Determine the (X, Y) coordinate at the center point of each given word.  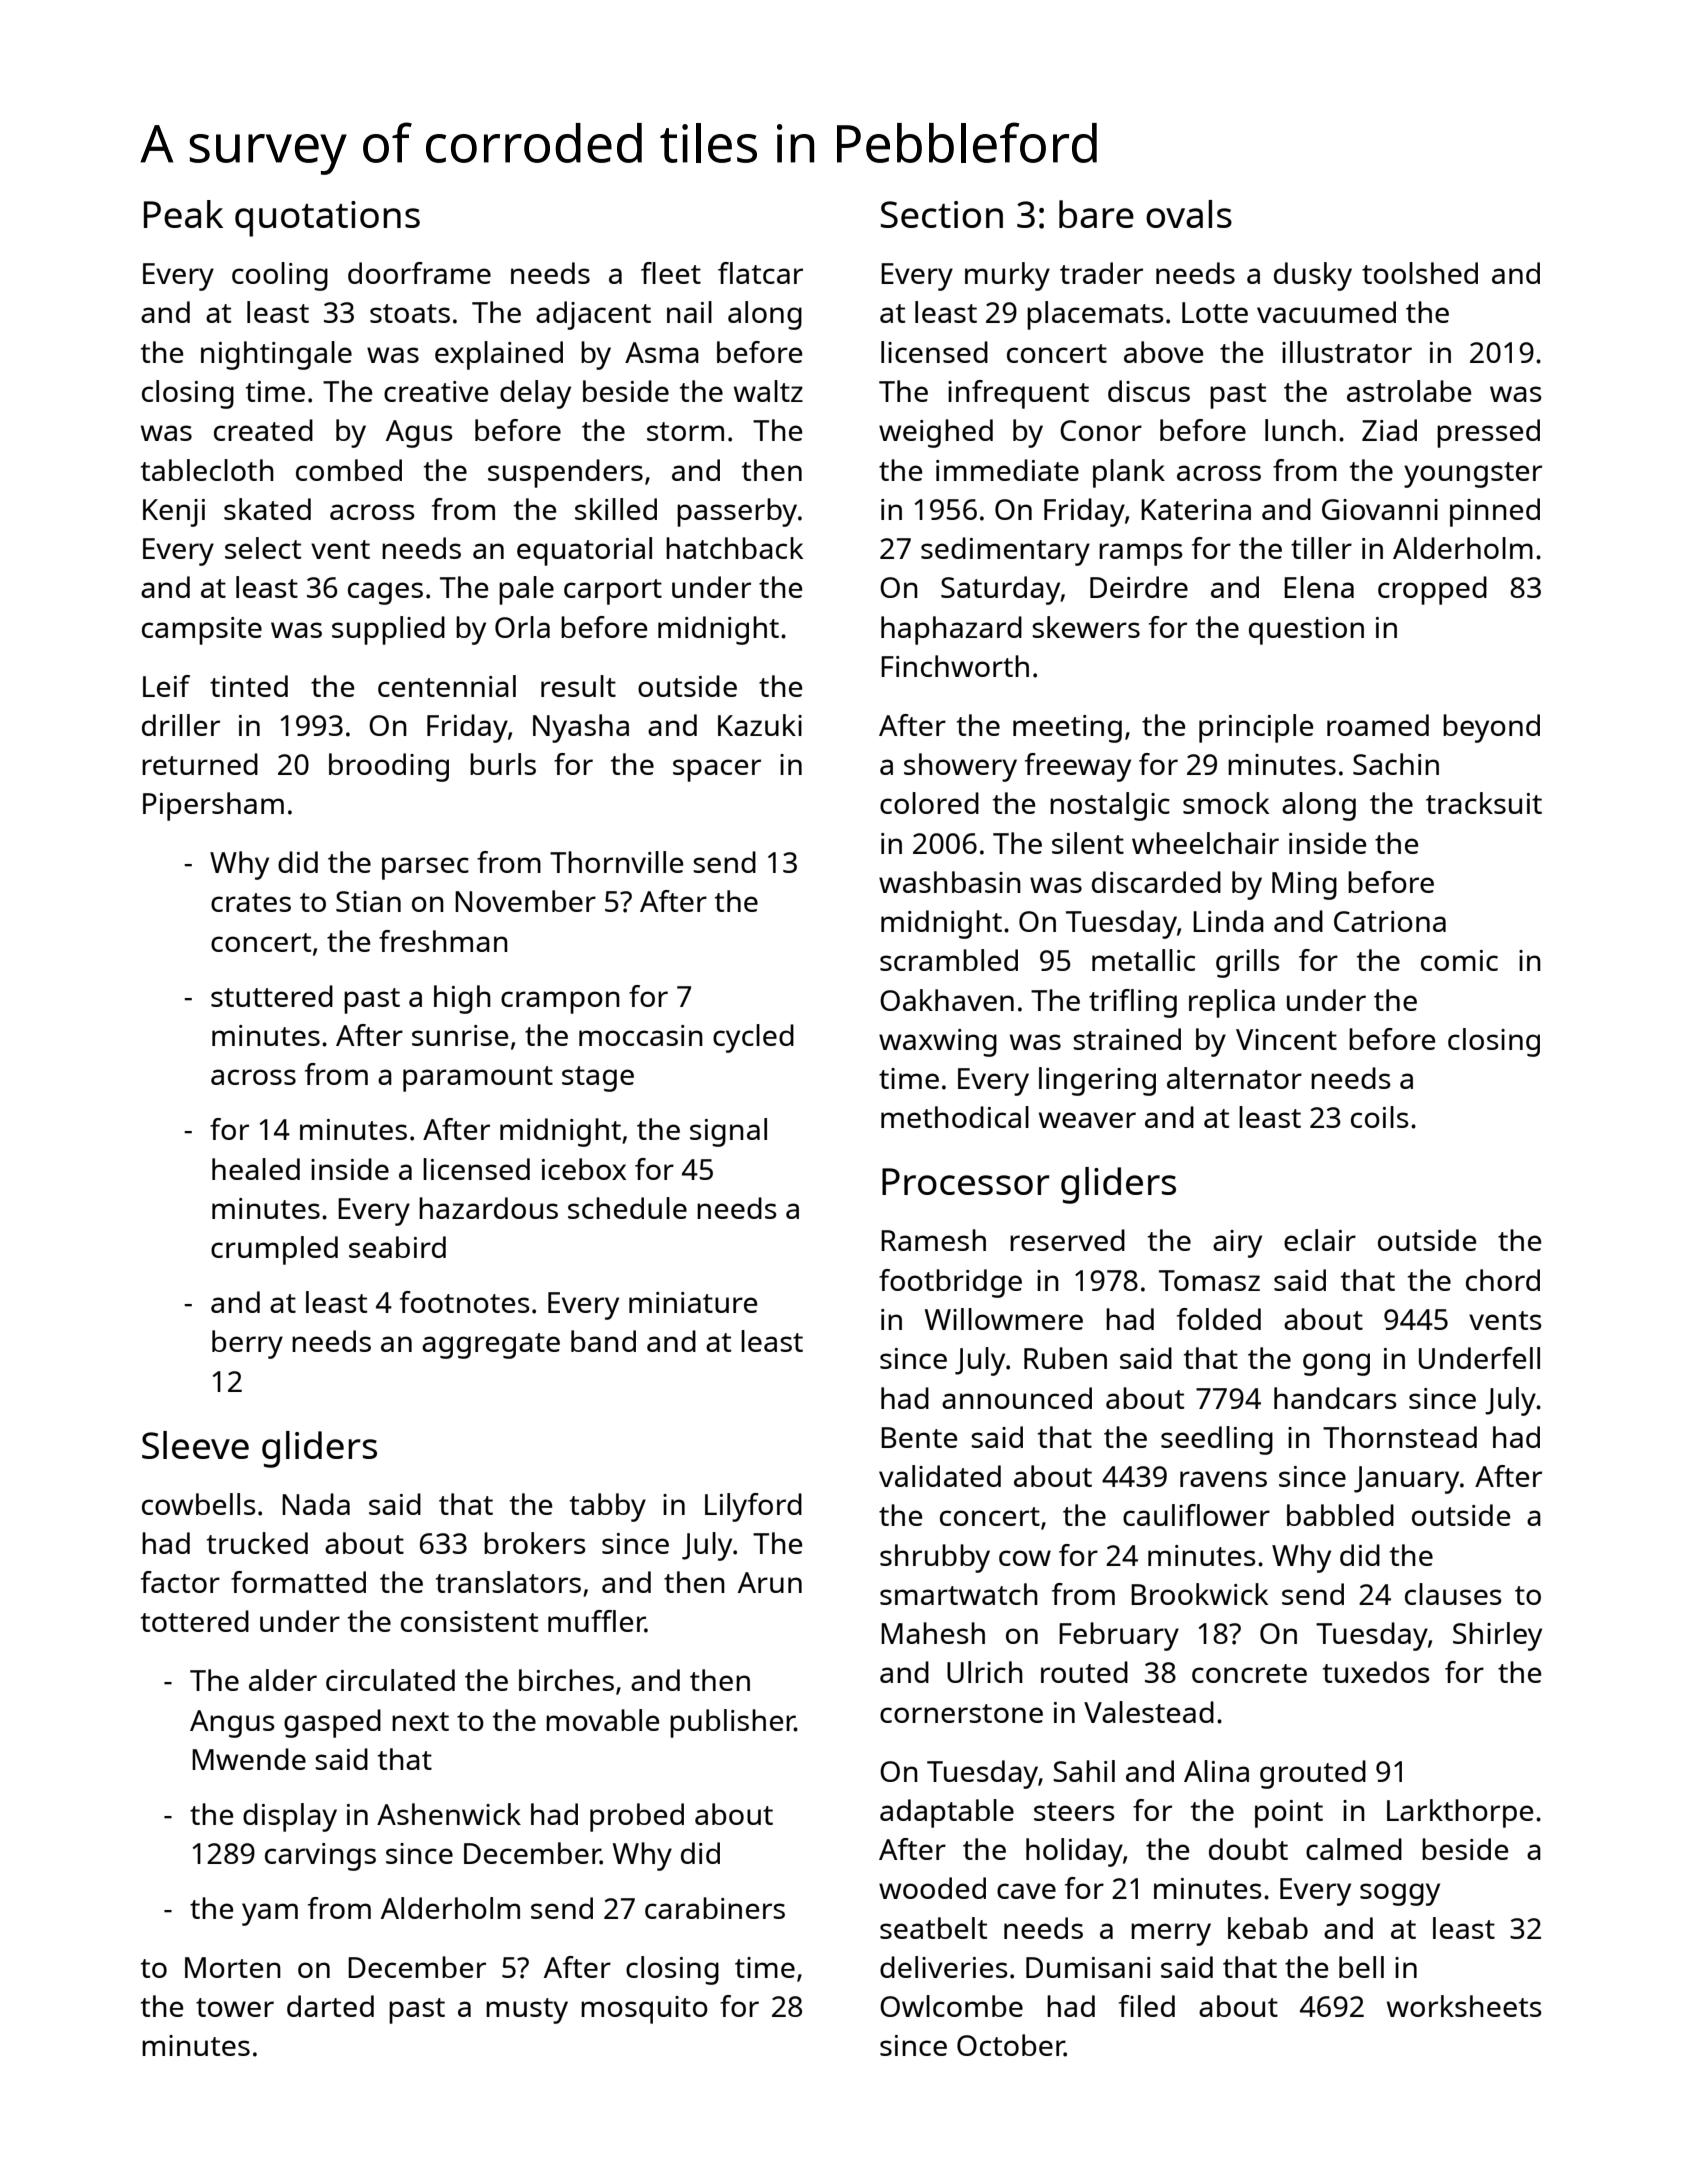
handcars (1335, 1398)
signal (728, 1132)
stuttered (272, 996)
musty (527, 2011)
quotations (327, 219)
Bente (919, 1437)
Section (942, 214)
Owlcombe (951, 2006)
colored (929, 803)
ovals (1189, 214)
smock (1226, 803)
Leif (166, 686)
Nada (316, 1504)
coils (1380, 1117)
